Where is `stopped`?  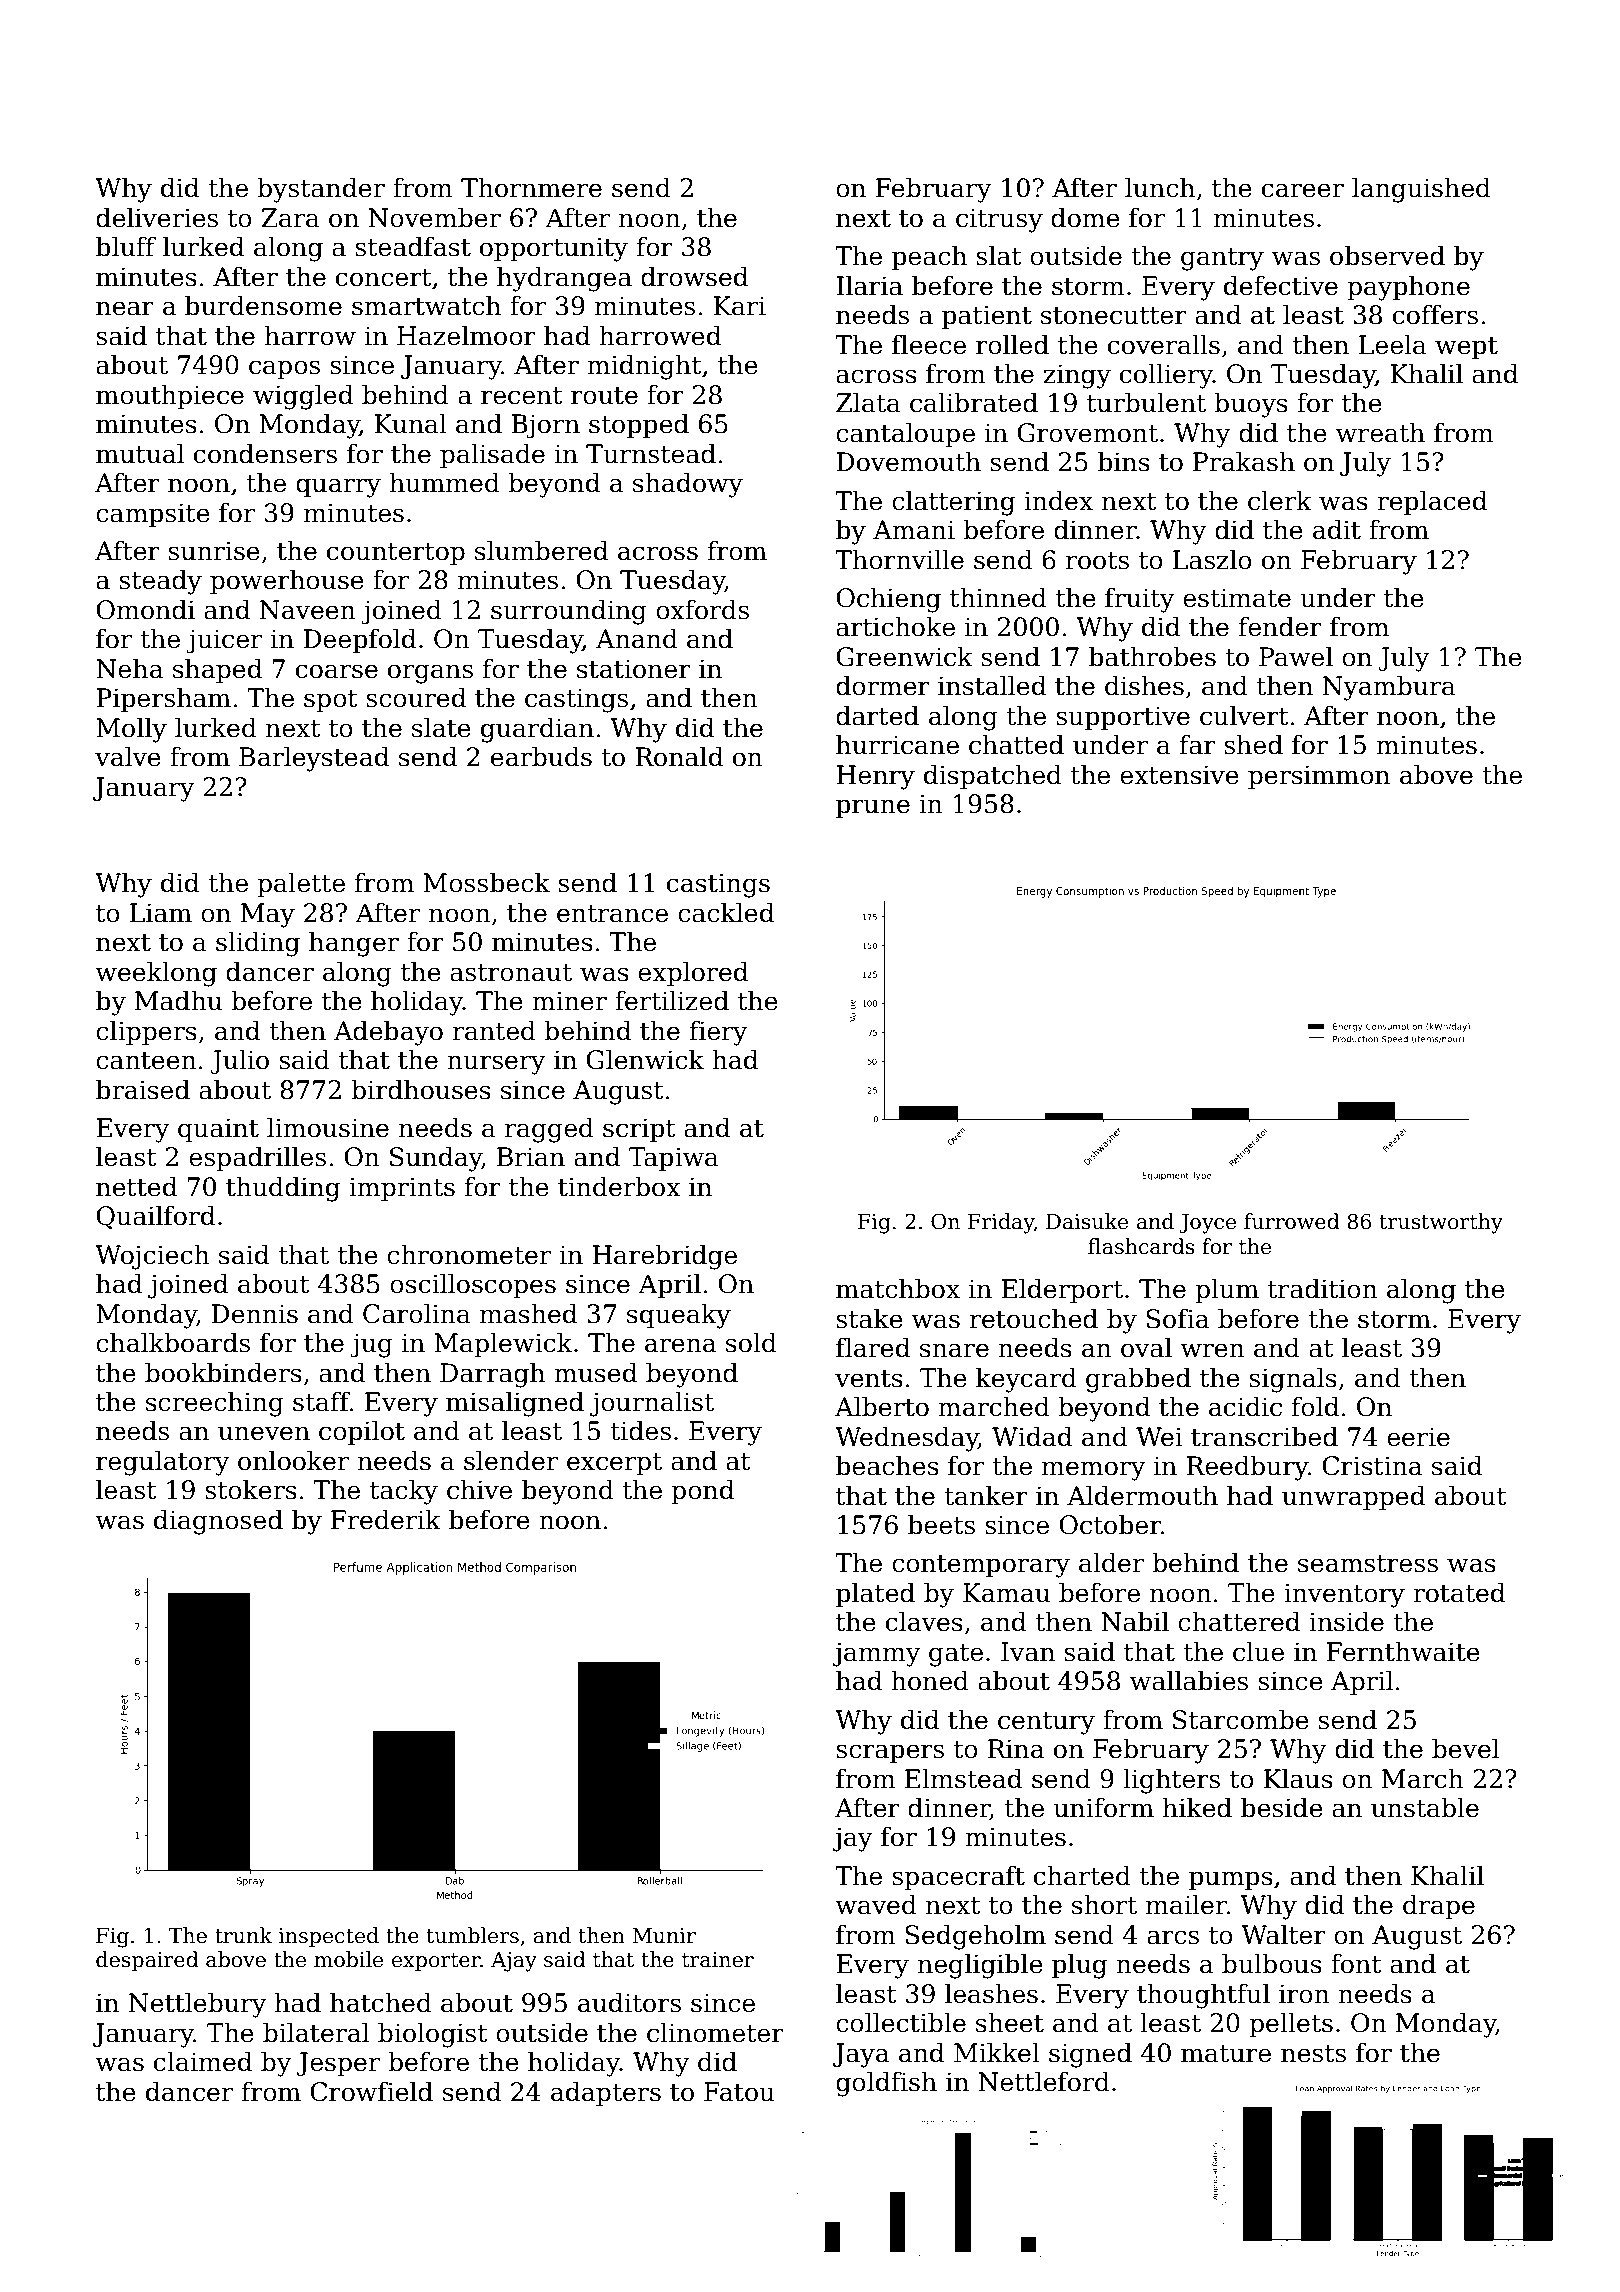
stopped is located at coordinates (639, 425).
